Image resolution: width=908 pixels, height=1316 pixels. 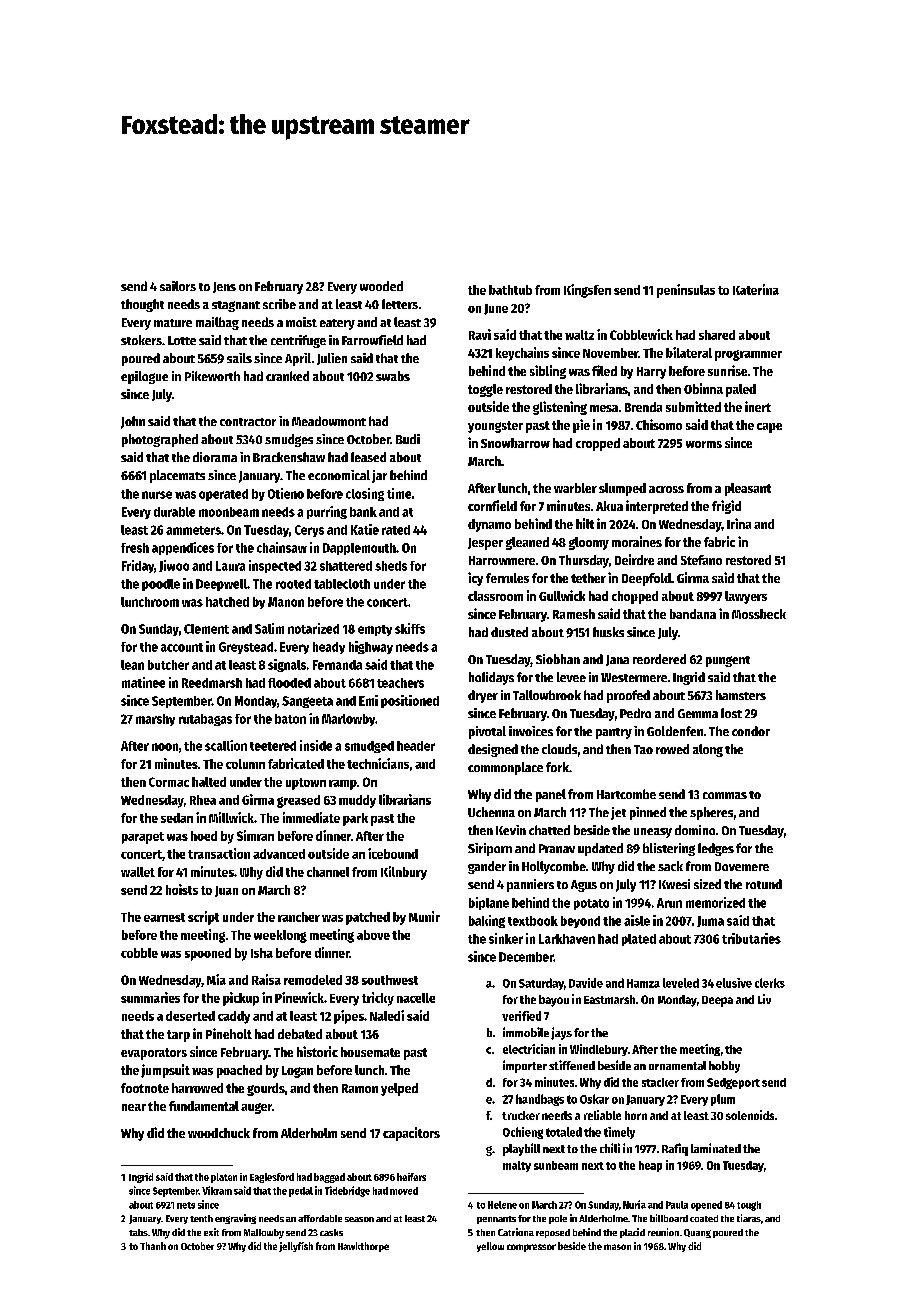 What do you see at coordinates (138, 1232) in the page?
I see `tabs` at bounding box center [138, 1232].
